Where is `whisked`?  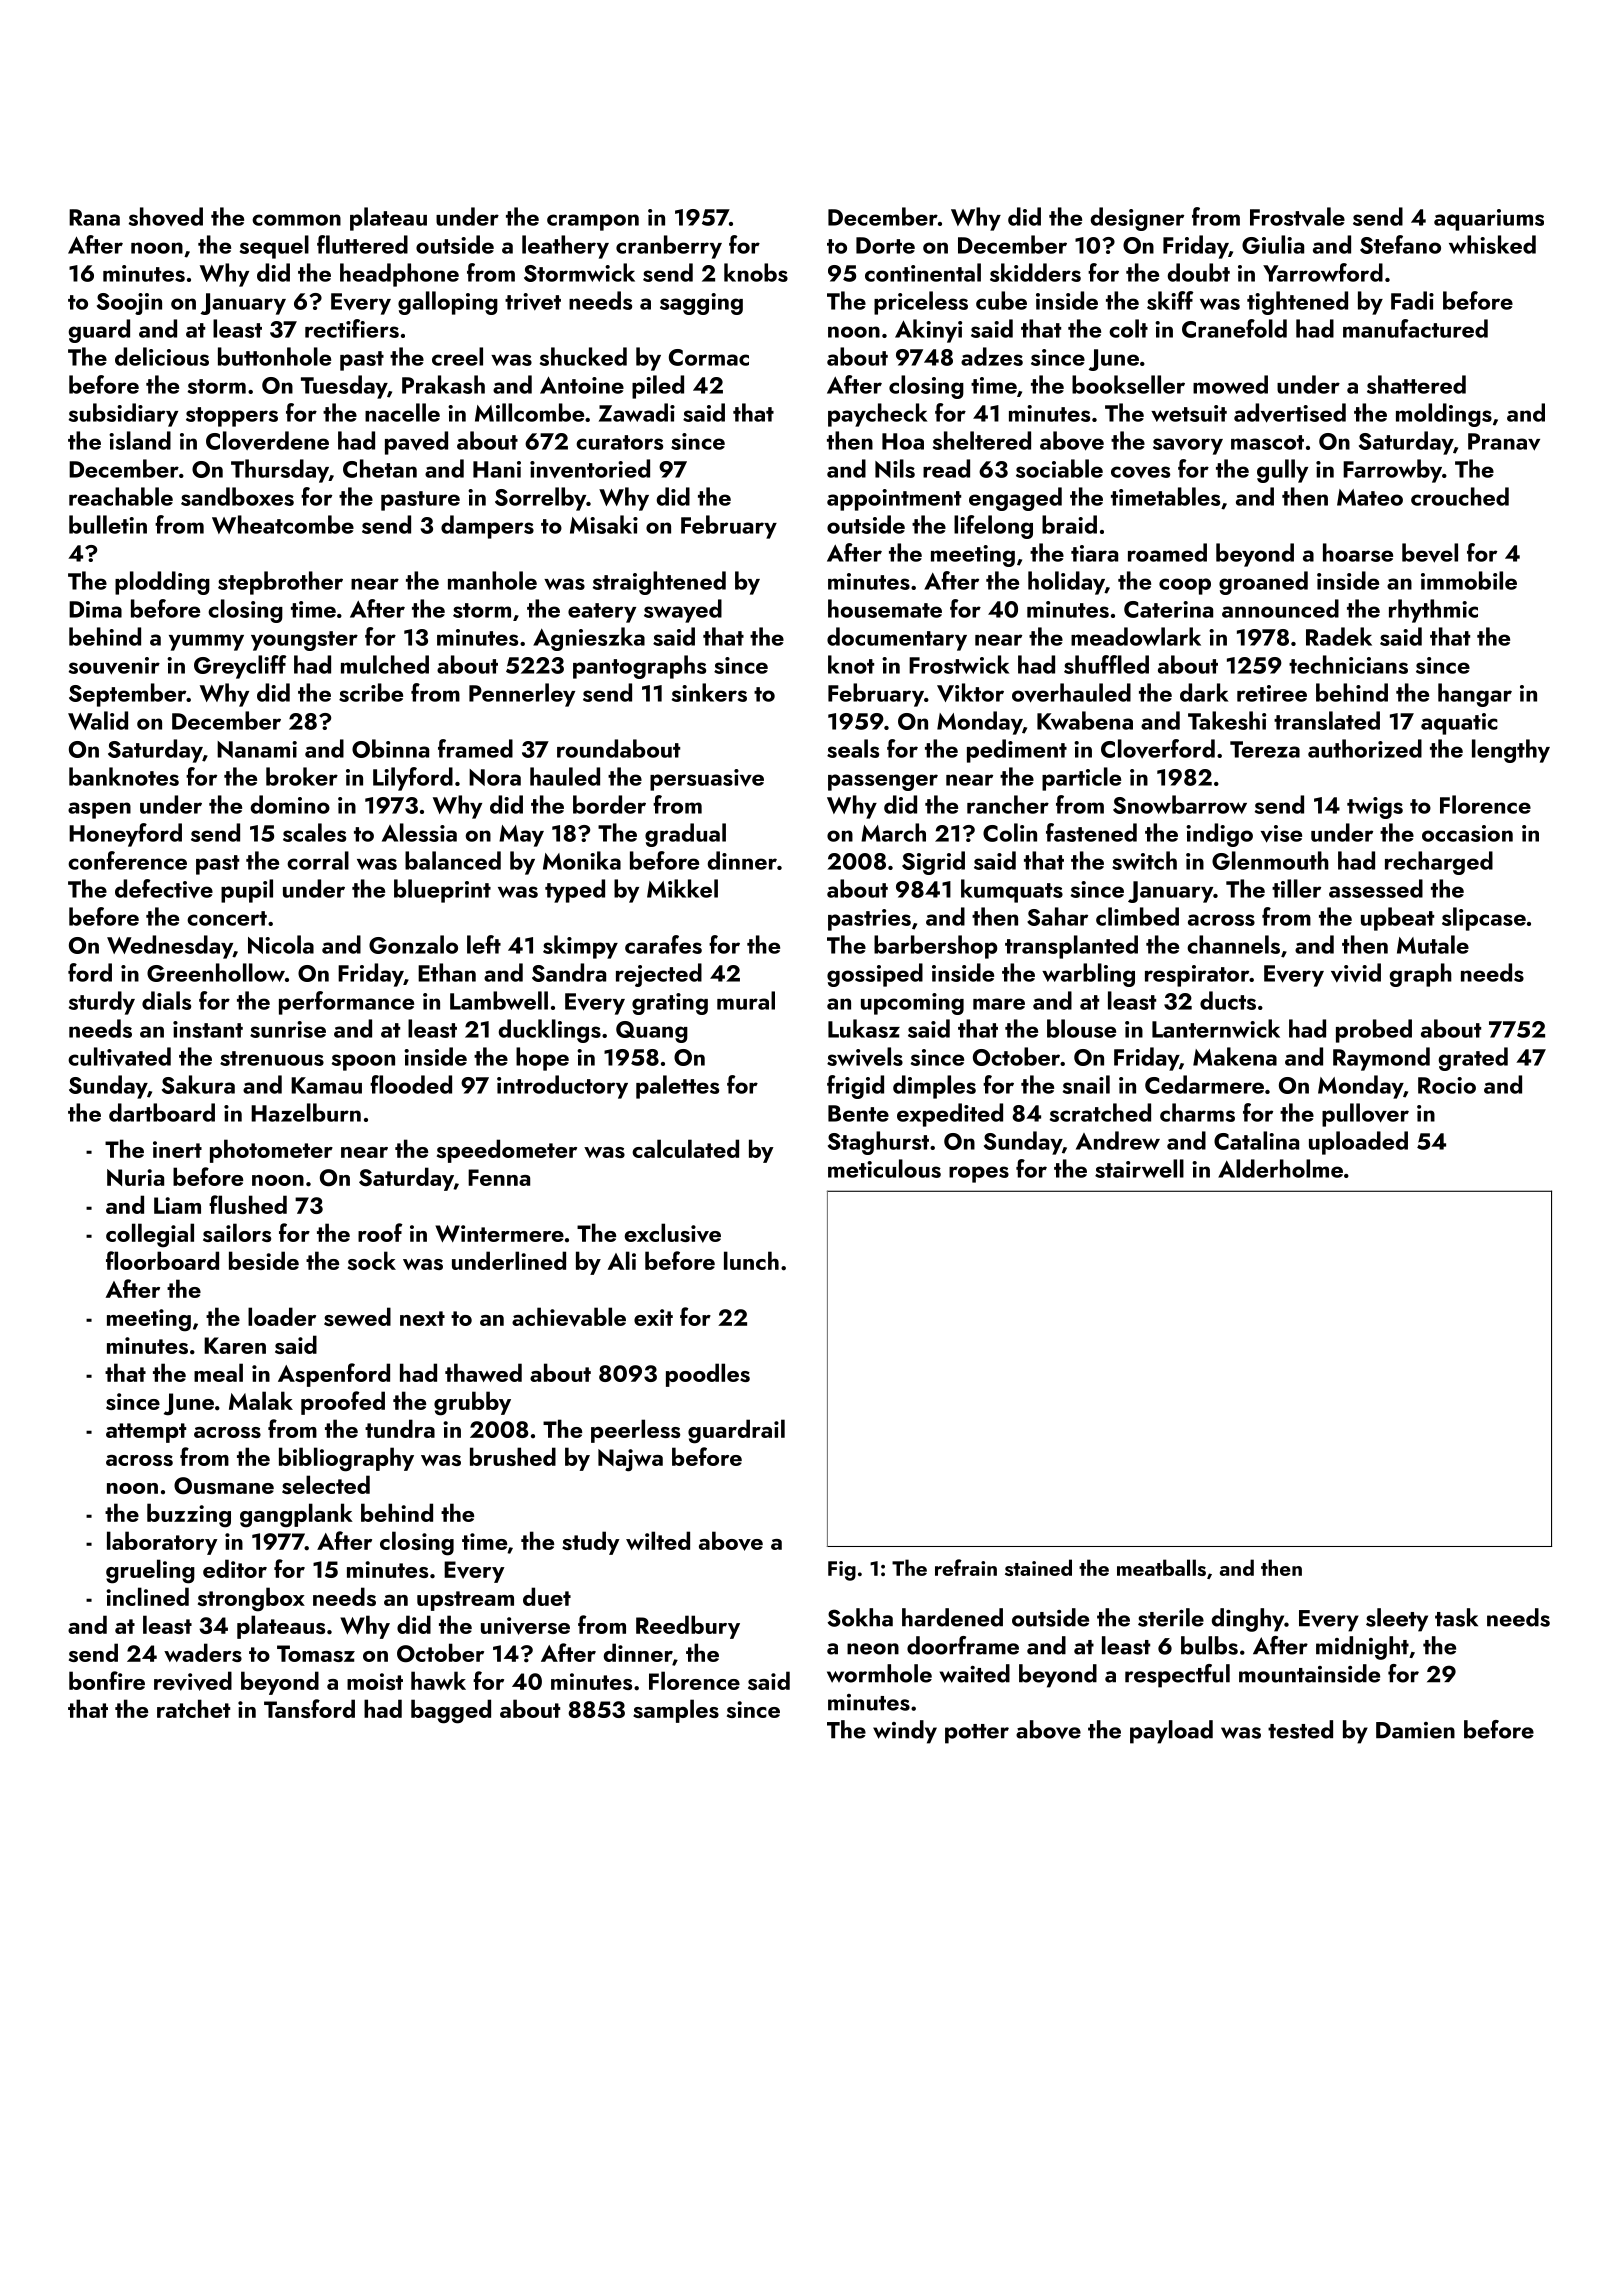
whisked is located at coordinates (1492, 244).
